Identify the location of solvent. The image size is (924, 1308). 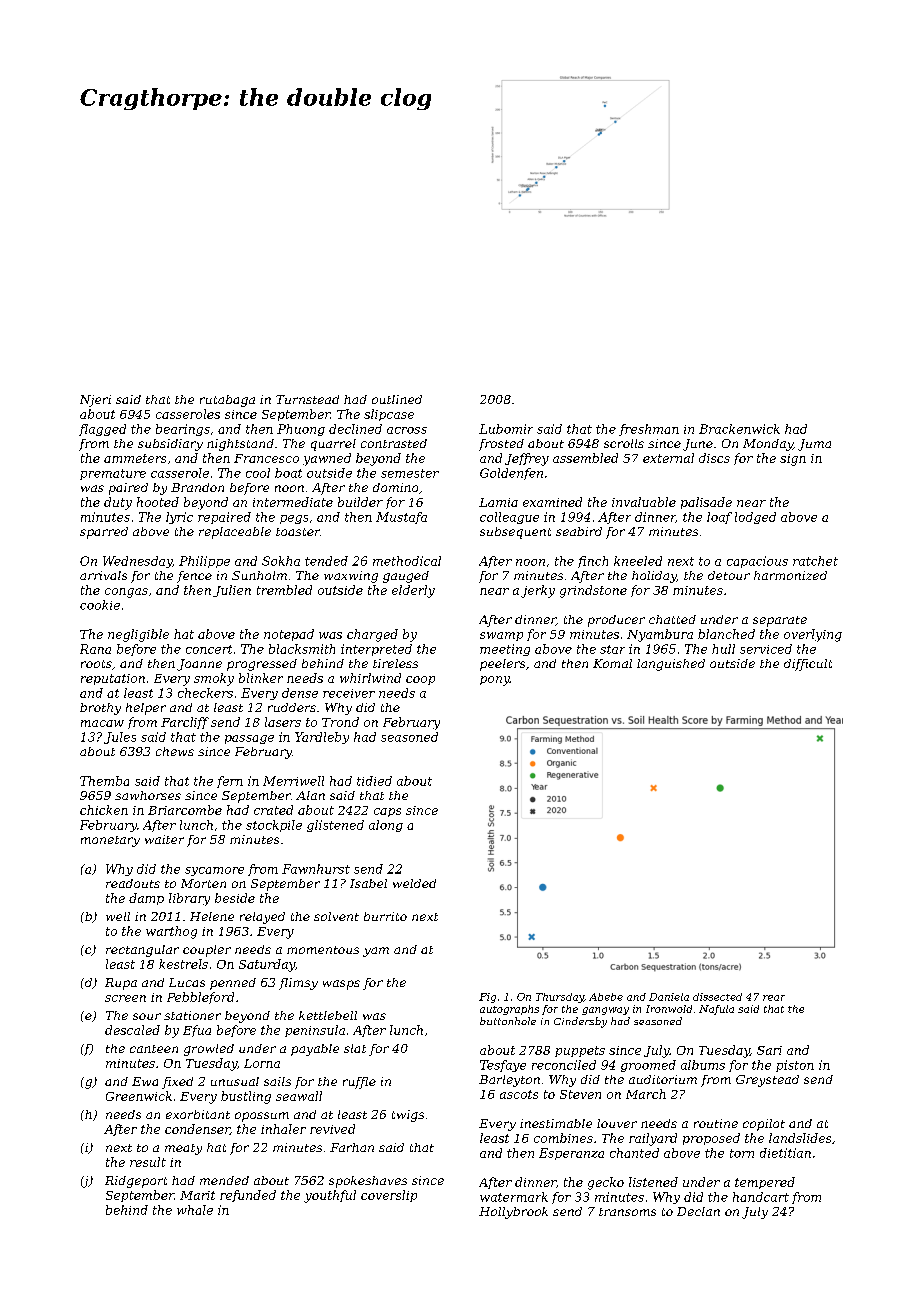
(336, 916).
